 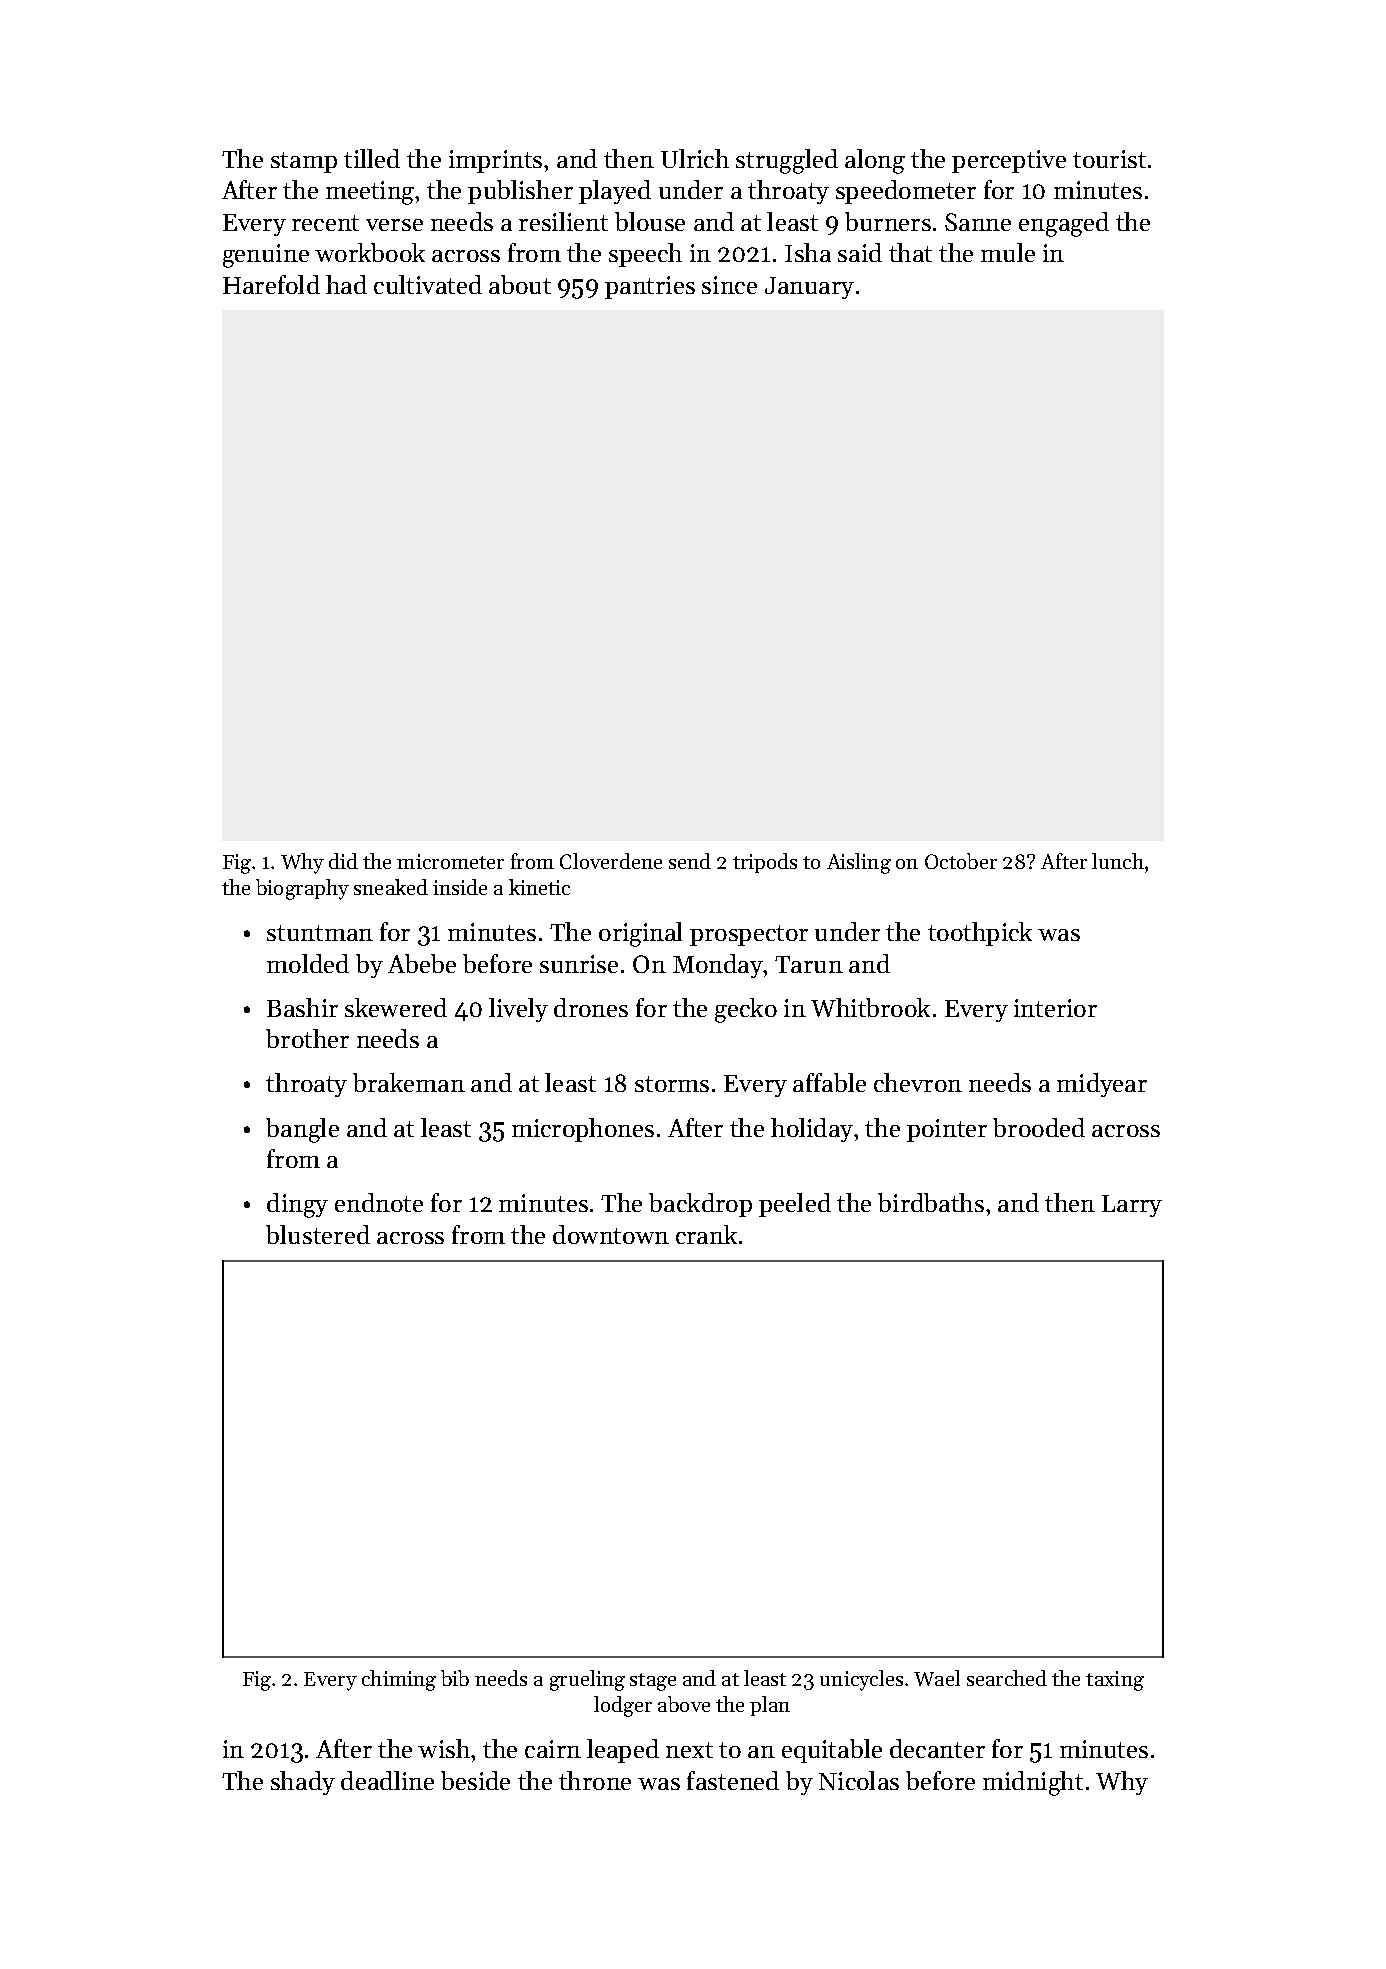 I want to click on cultivated, so click(x=428, y=284).
